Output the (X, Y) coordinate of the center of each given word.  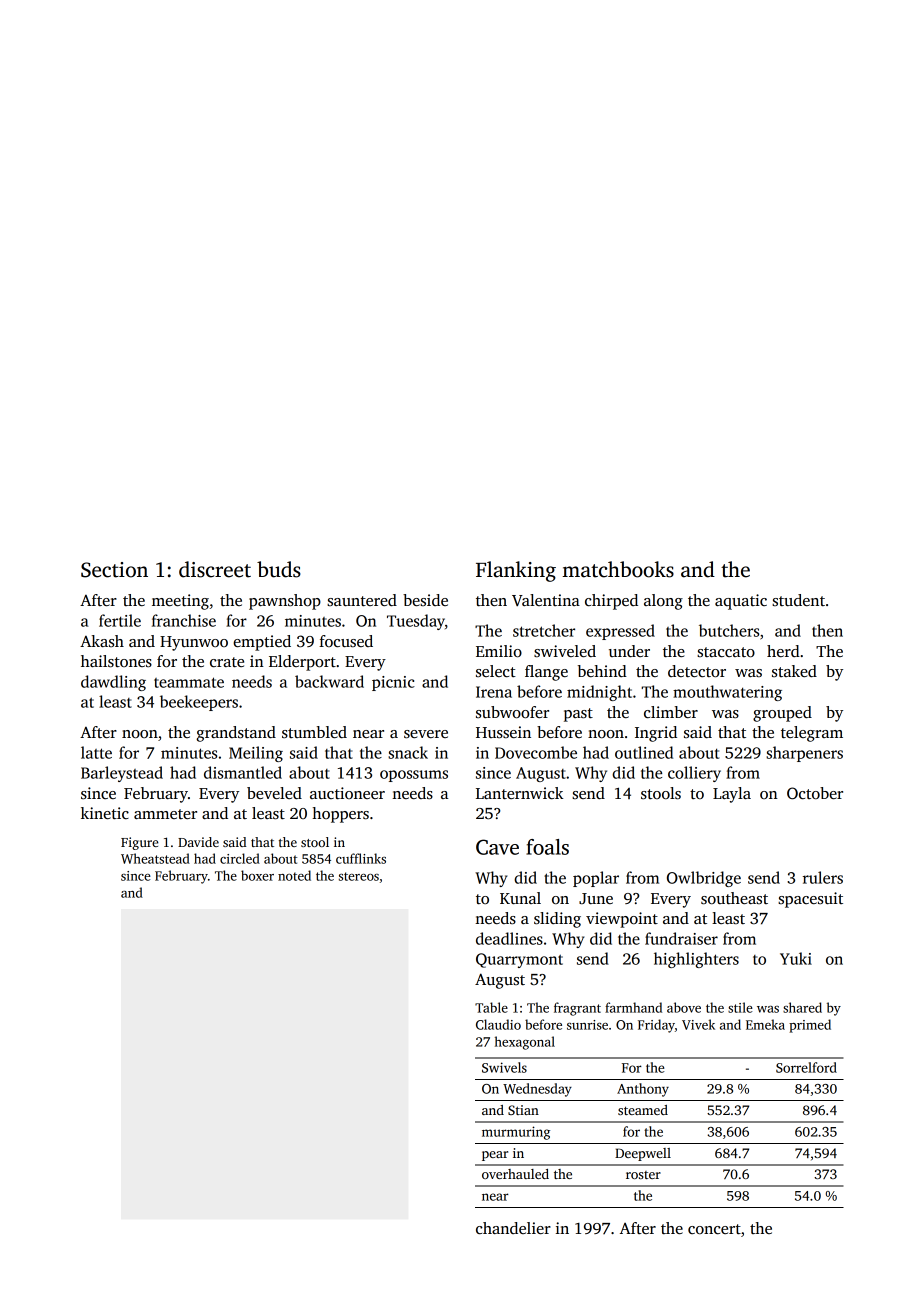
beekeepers (199, 703)
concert (714, 1229)
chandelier (513, 1228)
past (578, 715)
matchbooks (618, 569)
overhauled (515, 1174)
